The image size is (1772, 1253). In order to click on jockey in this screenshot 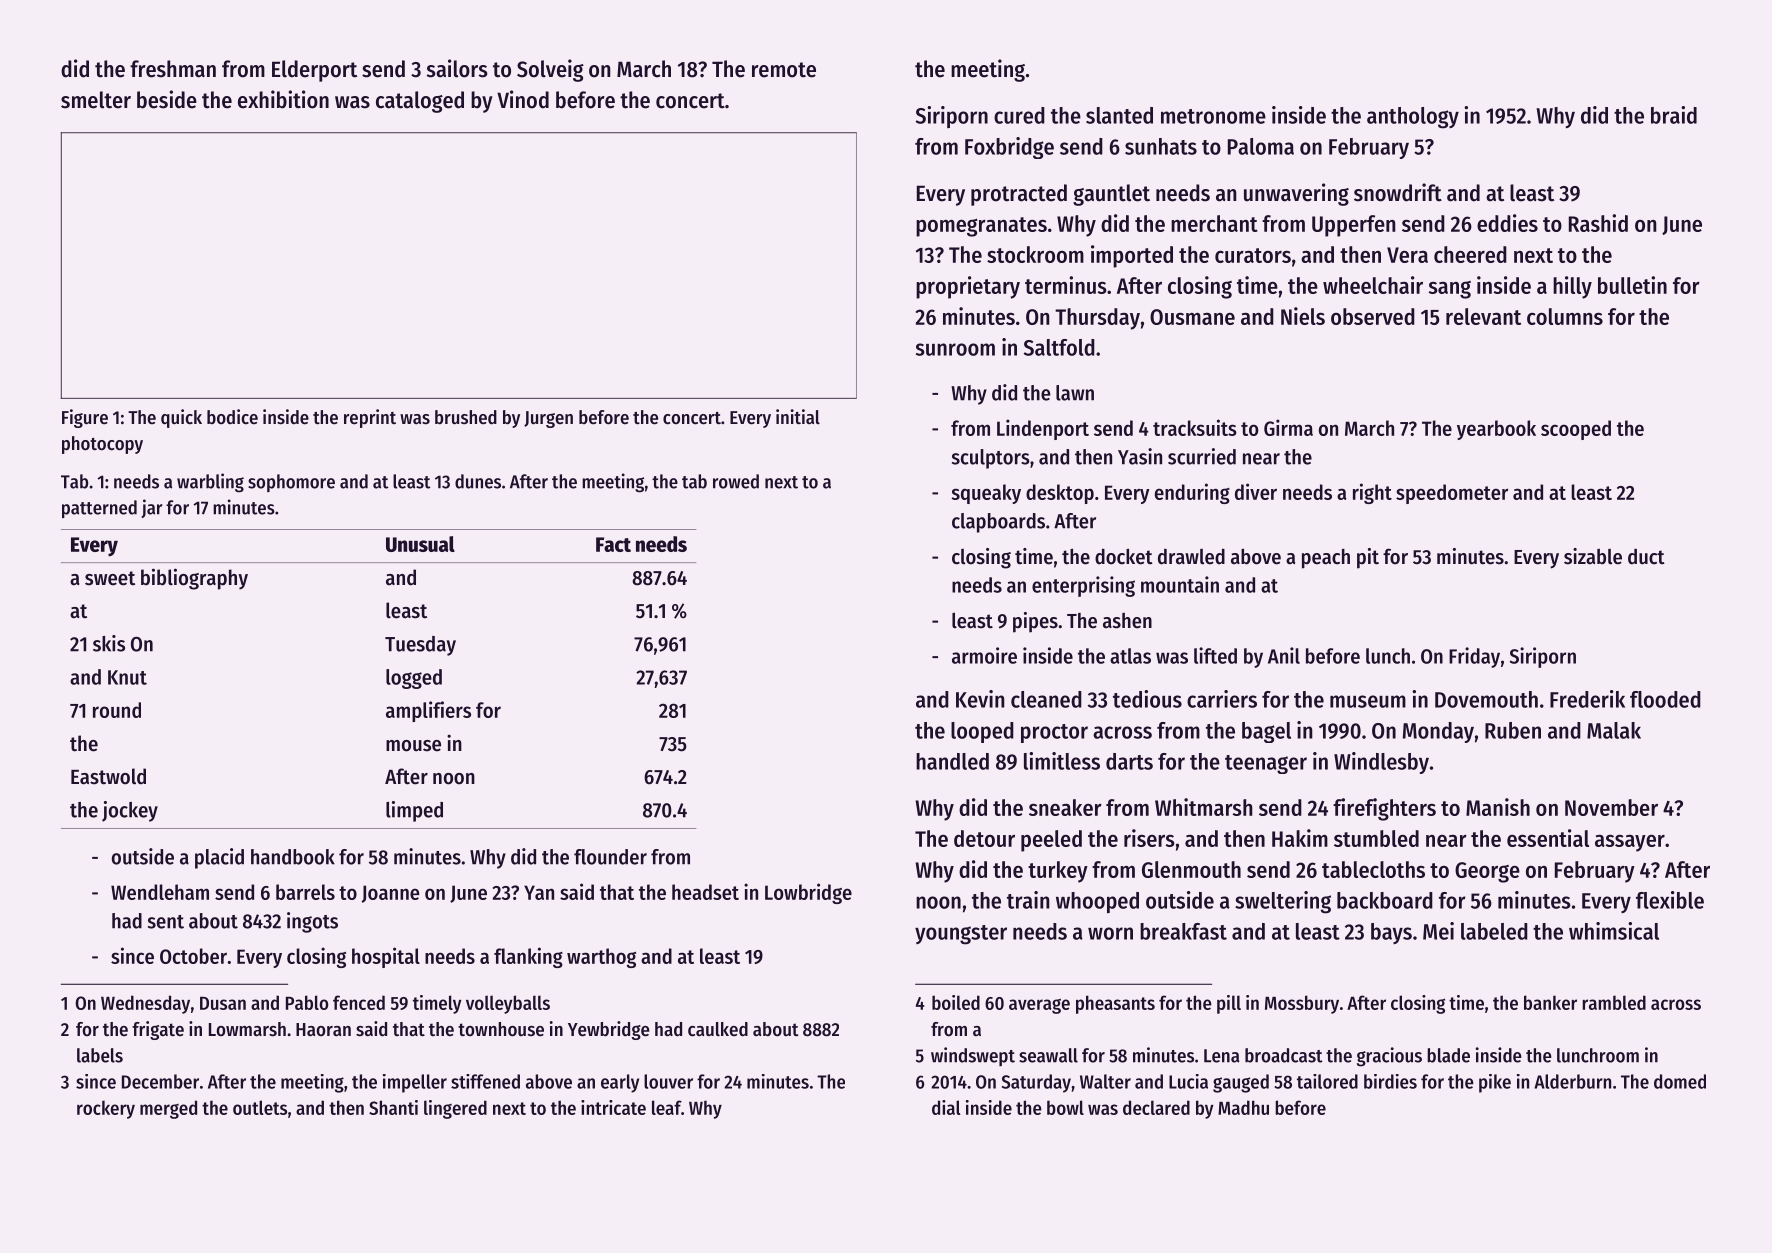, I will do `click(130, 811)`.
